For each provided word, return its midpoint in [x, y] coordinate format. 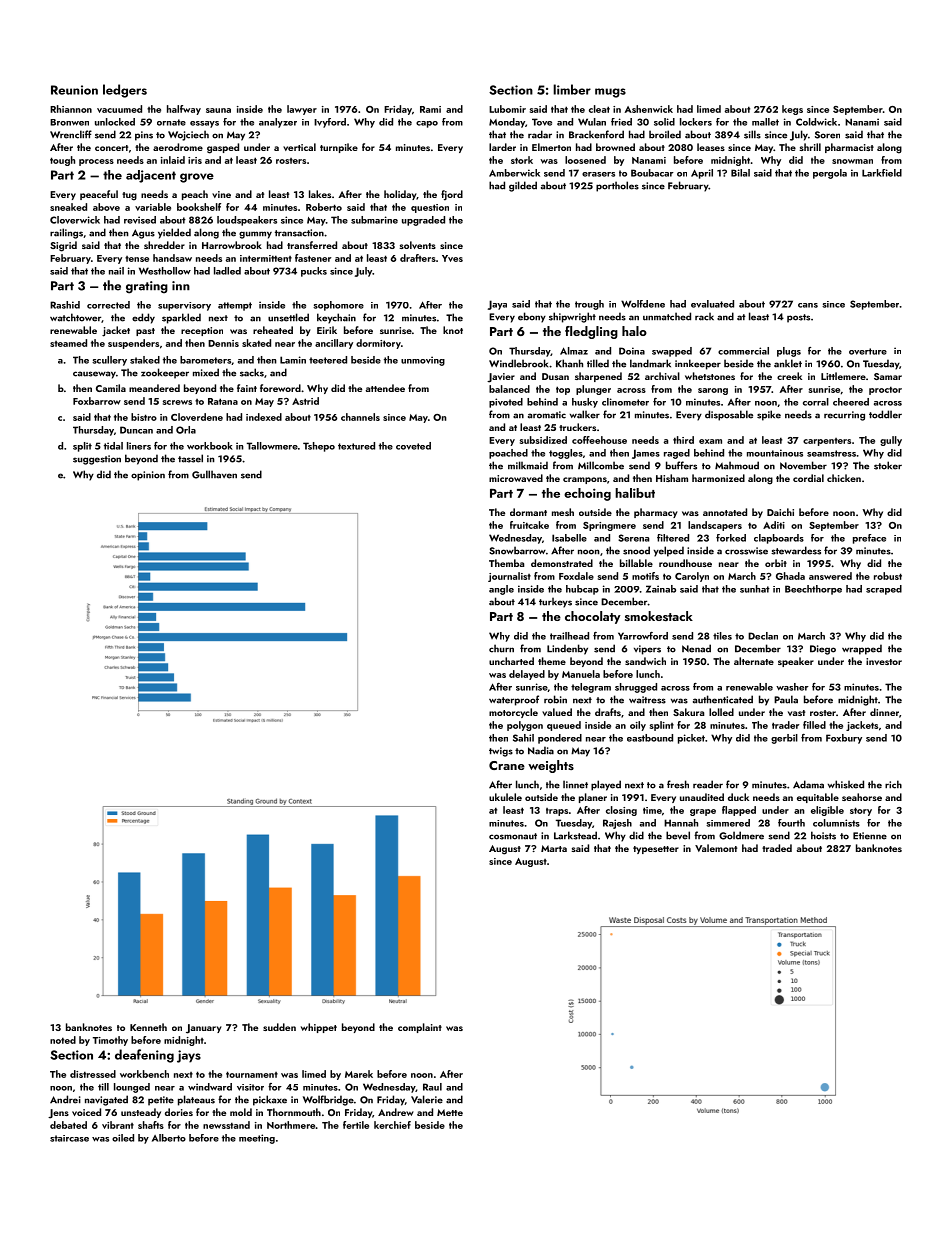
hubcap [582, 590]
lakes [320, 194]
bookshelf [199, 207]
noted [63, 1040]
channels [360, 417]
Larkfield [882, 173]
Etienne [870, 836]
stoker [888, 465]
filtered [673, 538]
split [82, 447]
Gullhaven [214, 474]
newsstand [226, 1125]
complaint [420, 1028]
